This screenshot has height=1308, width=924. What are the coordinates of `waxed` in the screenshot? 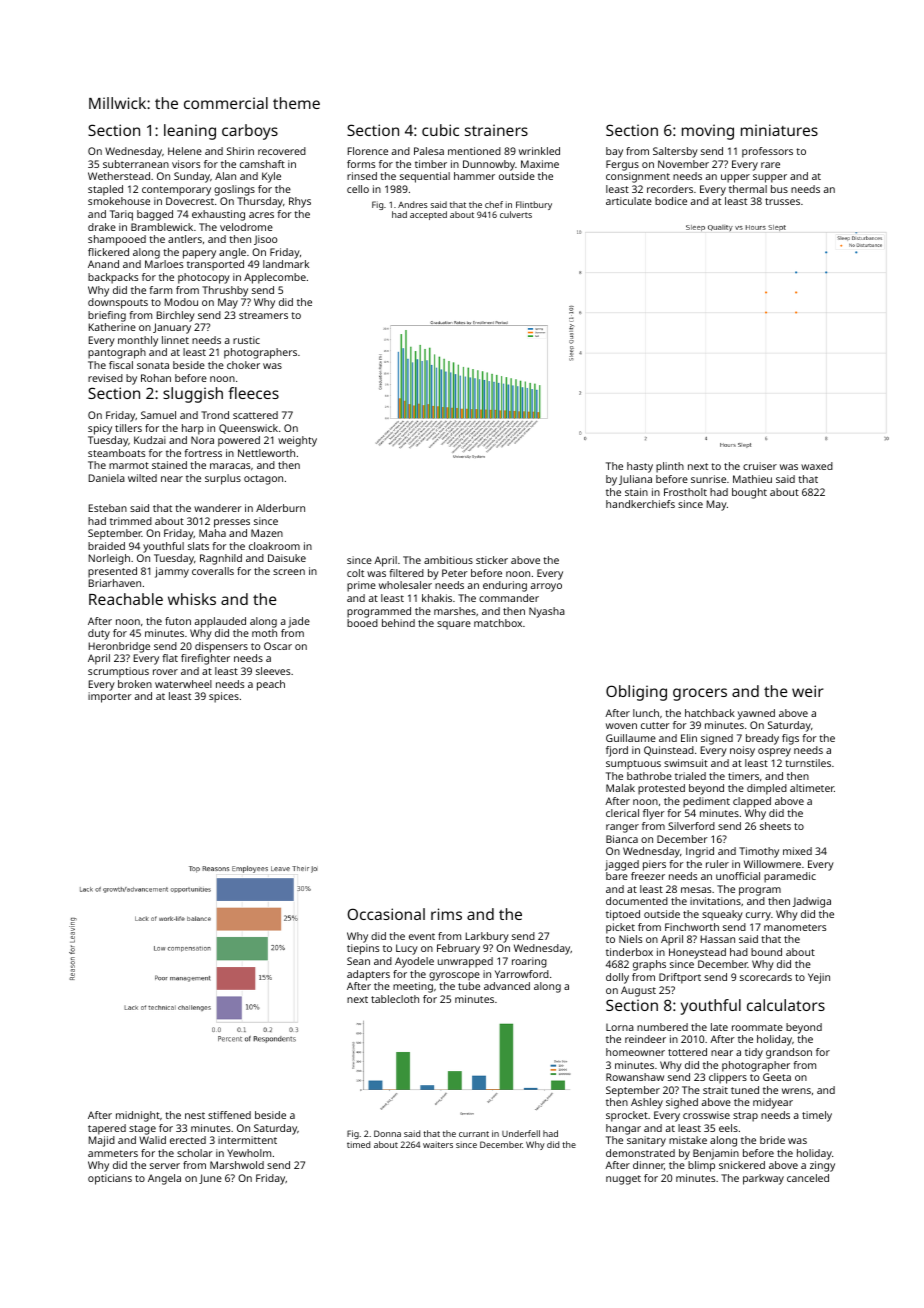 It's located at (817, 466).
